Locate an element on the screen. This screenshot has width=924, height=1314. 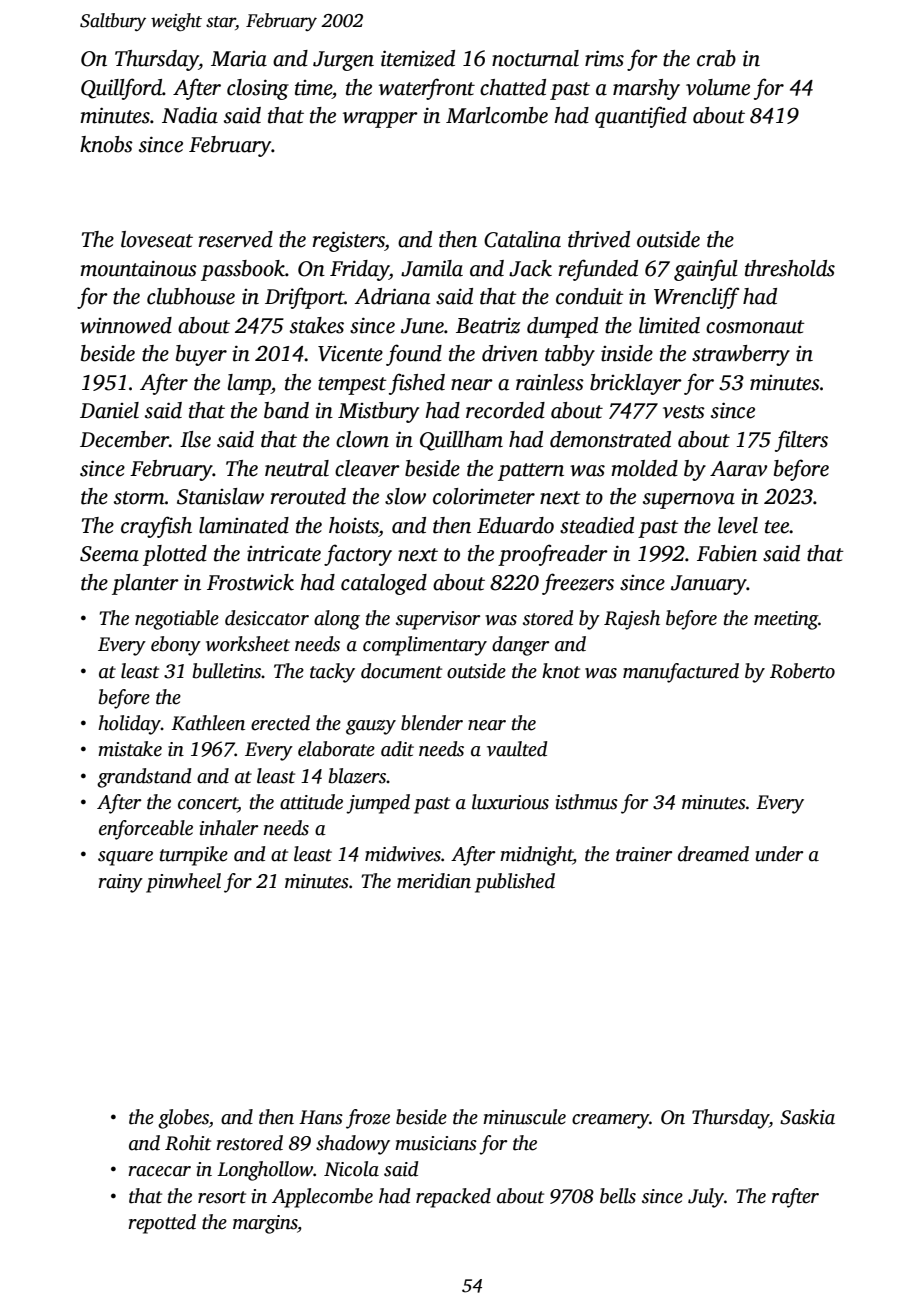
gainful is located at coordinates (706, 270).
